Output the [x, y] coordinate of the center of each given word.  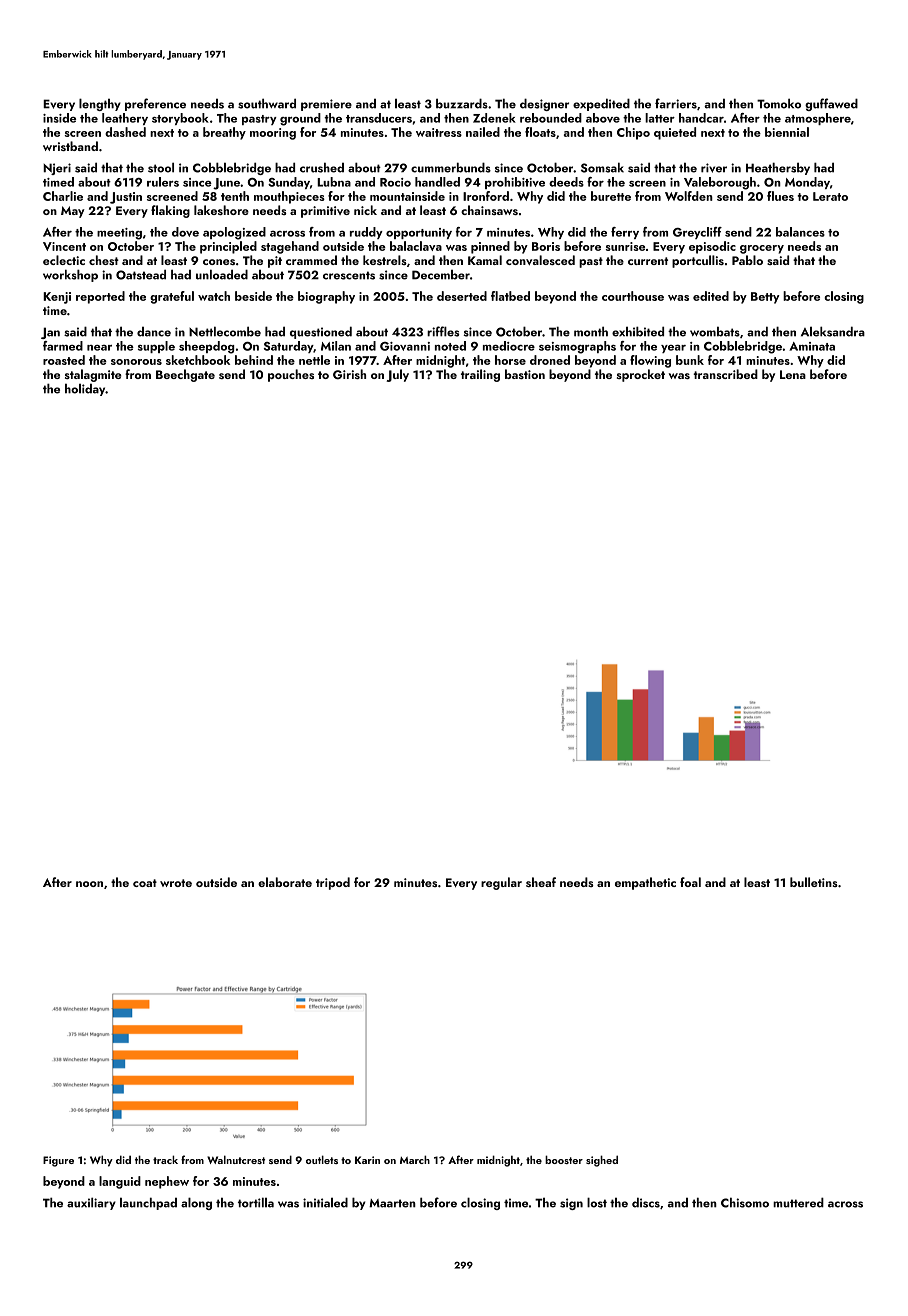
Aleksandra [833, 331]
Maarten [392, 1203]
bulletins [814, 882]
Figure [58, 1161]
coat [145, 883]
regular [501, 883]
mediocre [509, 346]
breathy [224, 133]
